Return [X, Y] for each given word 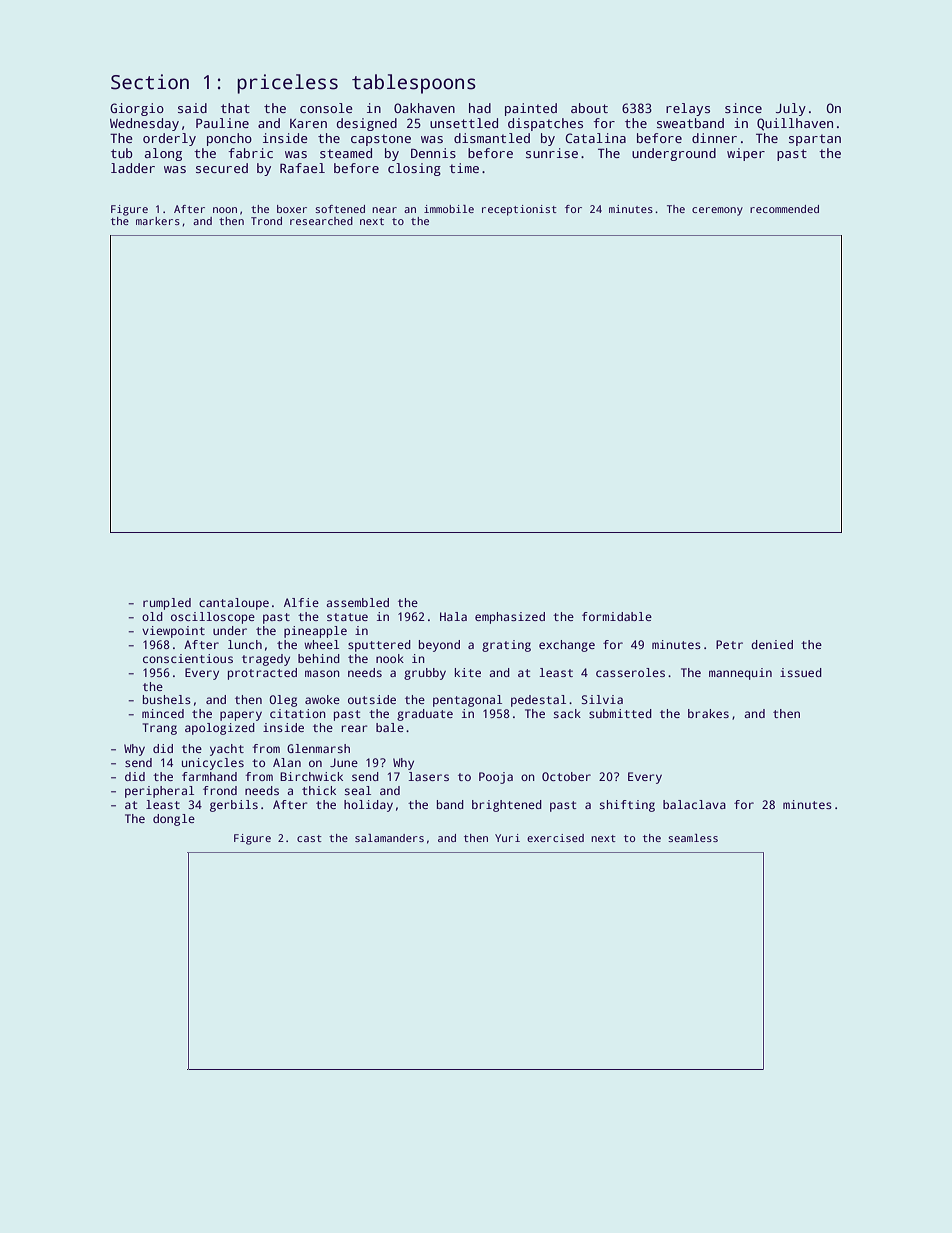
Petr [729, 644]
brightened [507, 806]
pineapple [315, 632]
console [326, 108]
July [791, 109]
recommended [784, 209]
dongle [174, 820]
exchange [567, 646]
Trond [266, 221]
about [589, 108]
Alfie [301, 602]
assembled [357, 602]
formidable [617, 616]
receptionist [519, 210]
